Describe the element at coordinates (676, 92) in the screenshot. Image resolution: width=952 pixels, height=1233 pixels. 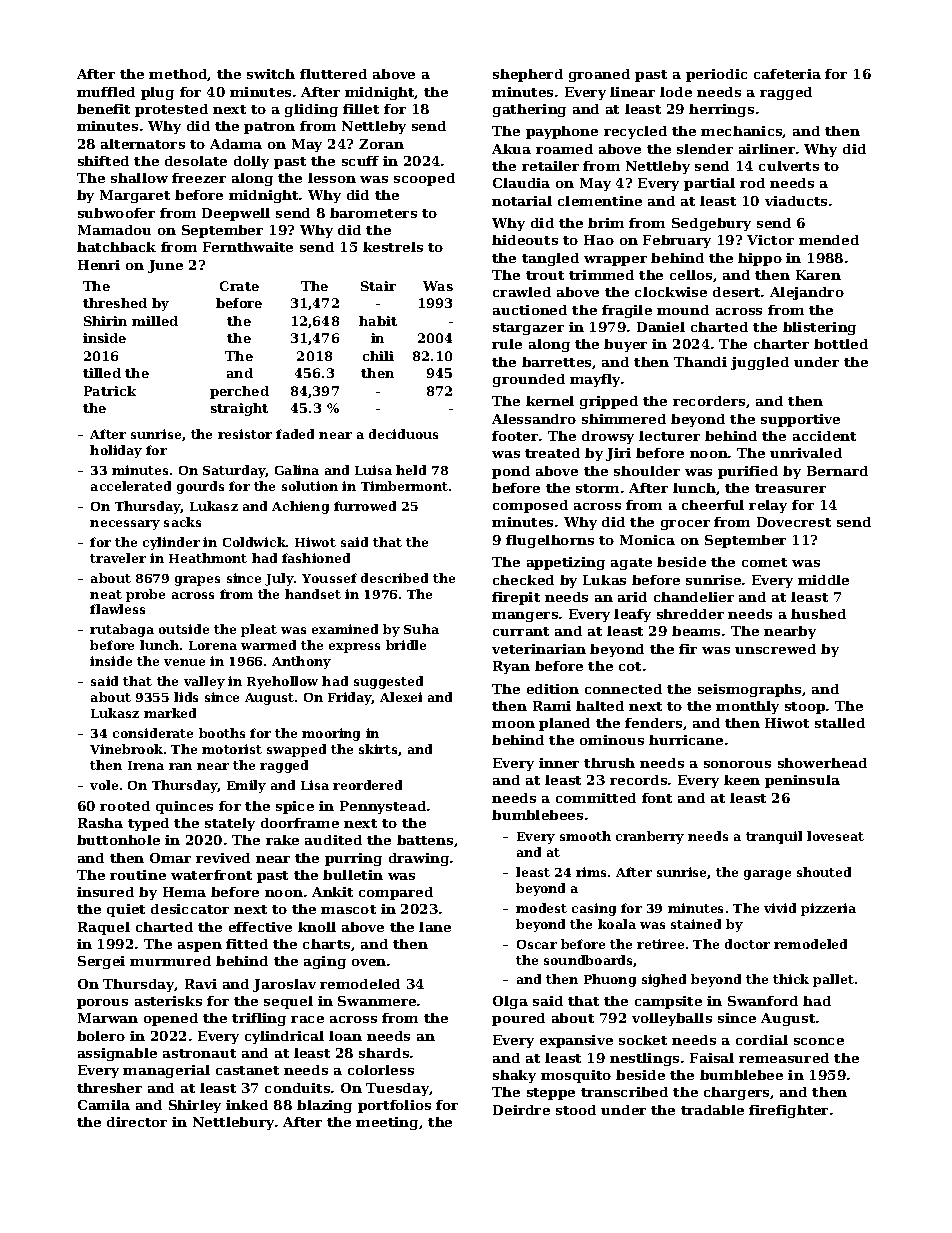
I see `lode` at that location.
